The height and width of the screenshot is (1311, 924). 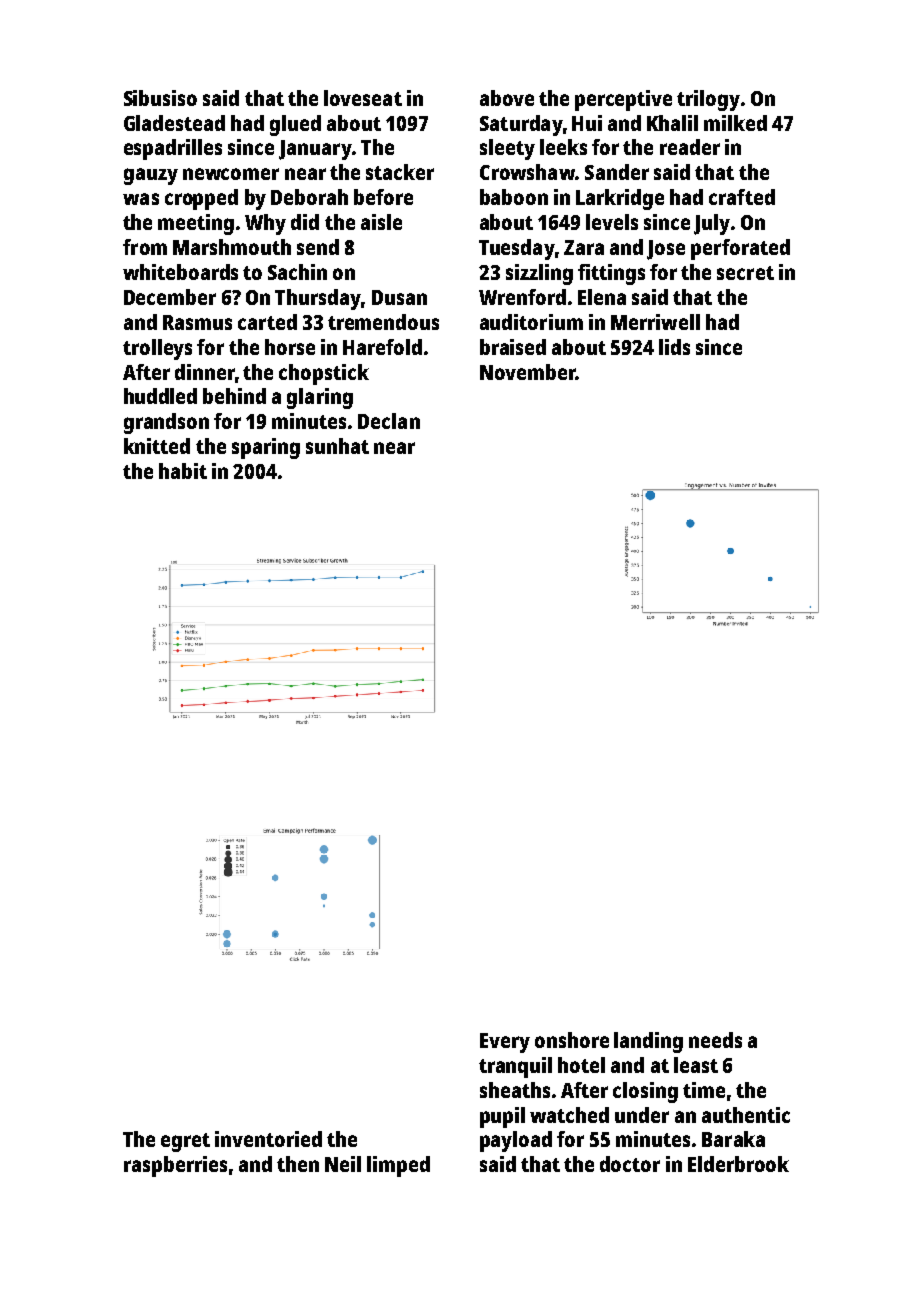 What do you see at coordinates (708, 100) in the screenshot?
I see `trilogy` at bounding box center [708, 100].
